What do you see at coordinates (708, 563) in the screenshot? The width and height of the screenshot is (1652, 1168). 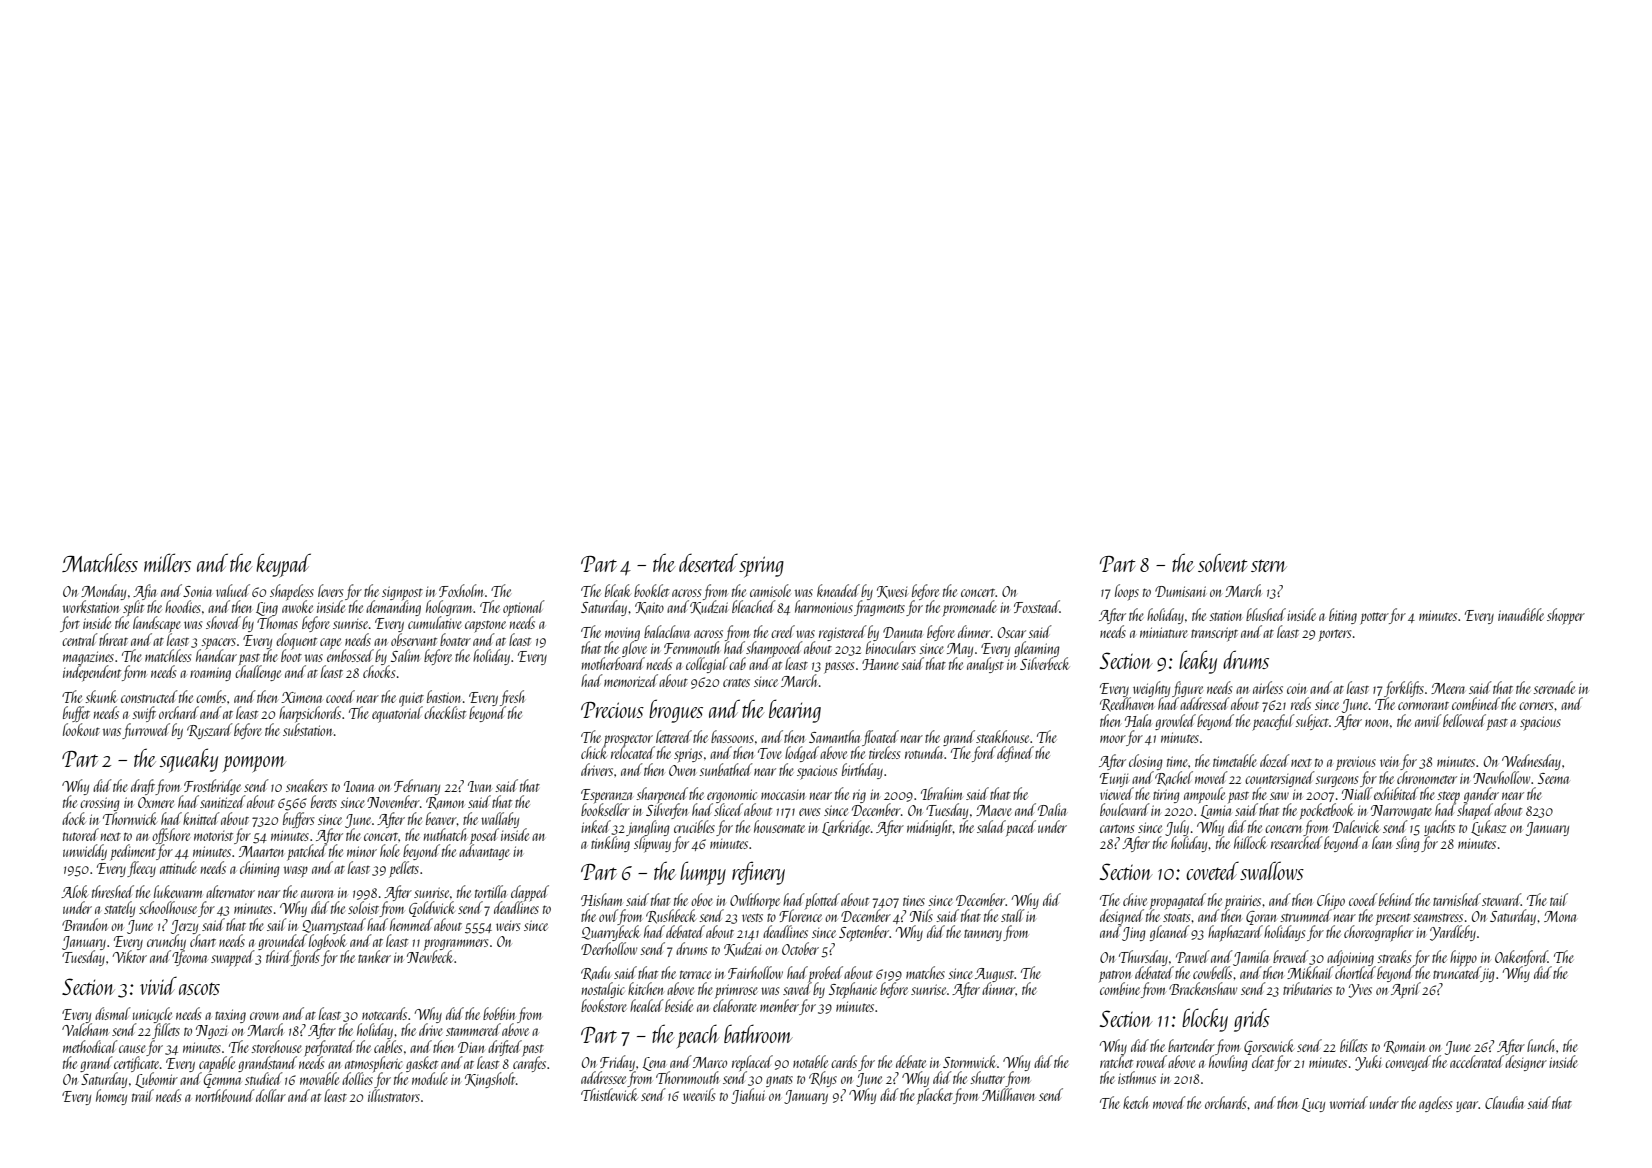 I see `deserted` at bounding box center [708, 563].
